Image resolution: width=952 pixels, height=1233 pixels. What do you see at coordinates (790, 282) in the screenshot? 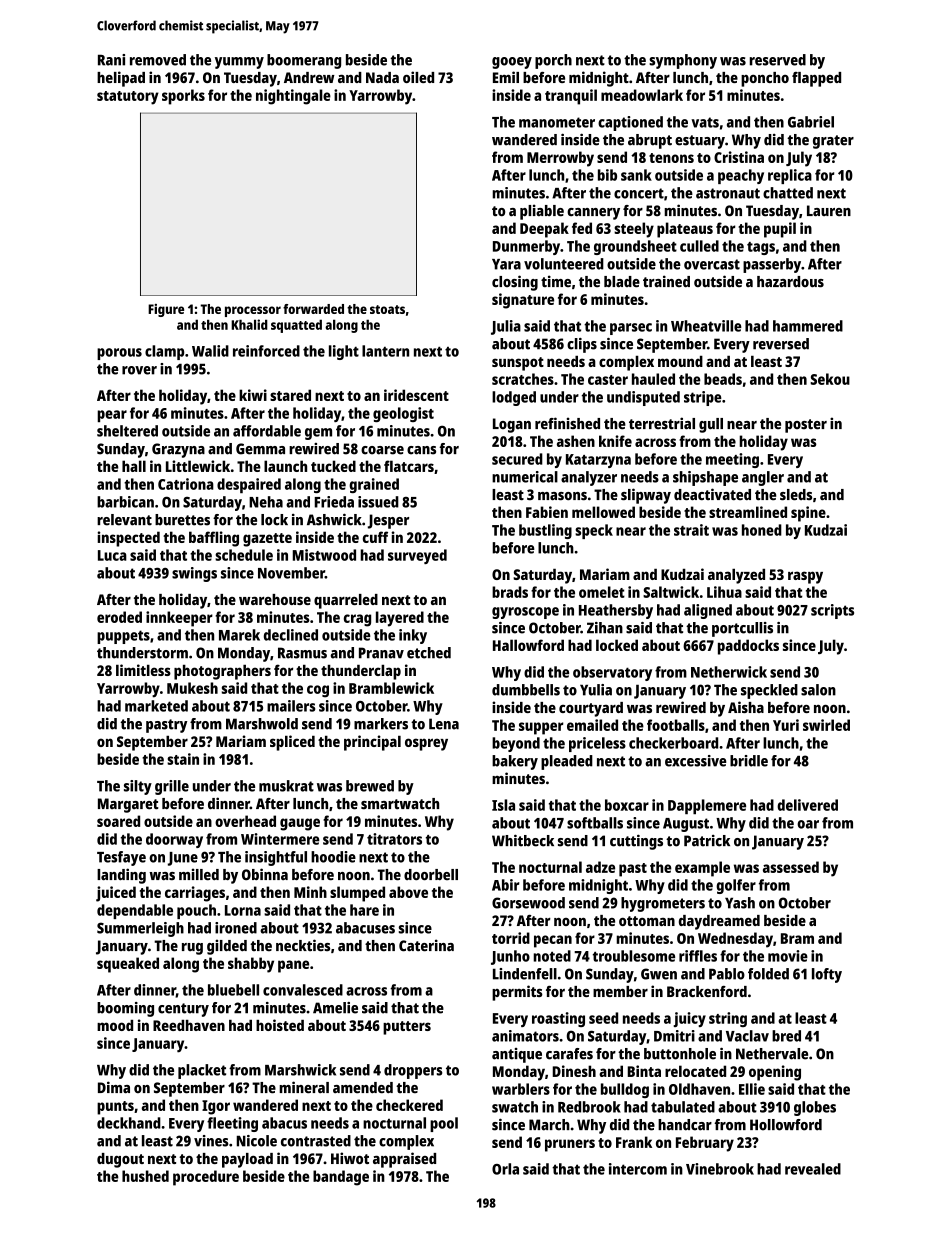
I see `hazardous` at bounding box center [790, 282].
